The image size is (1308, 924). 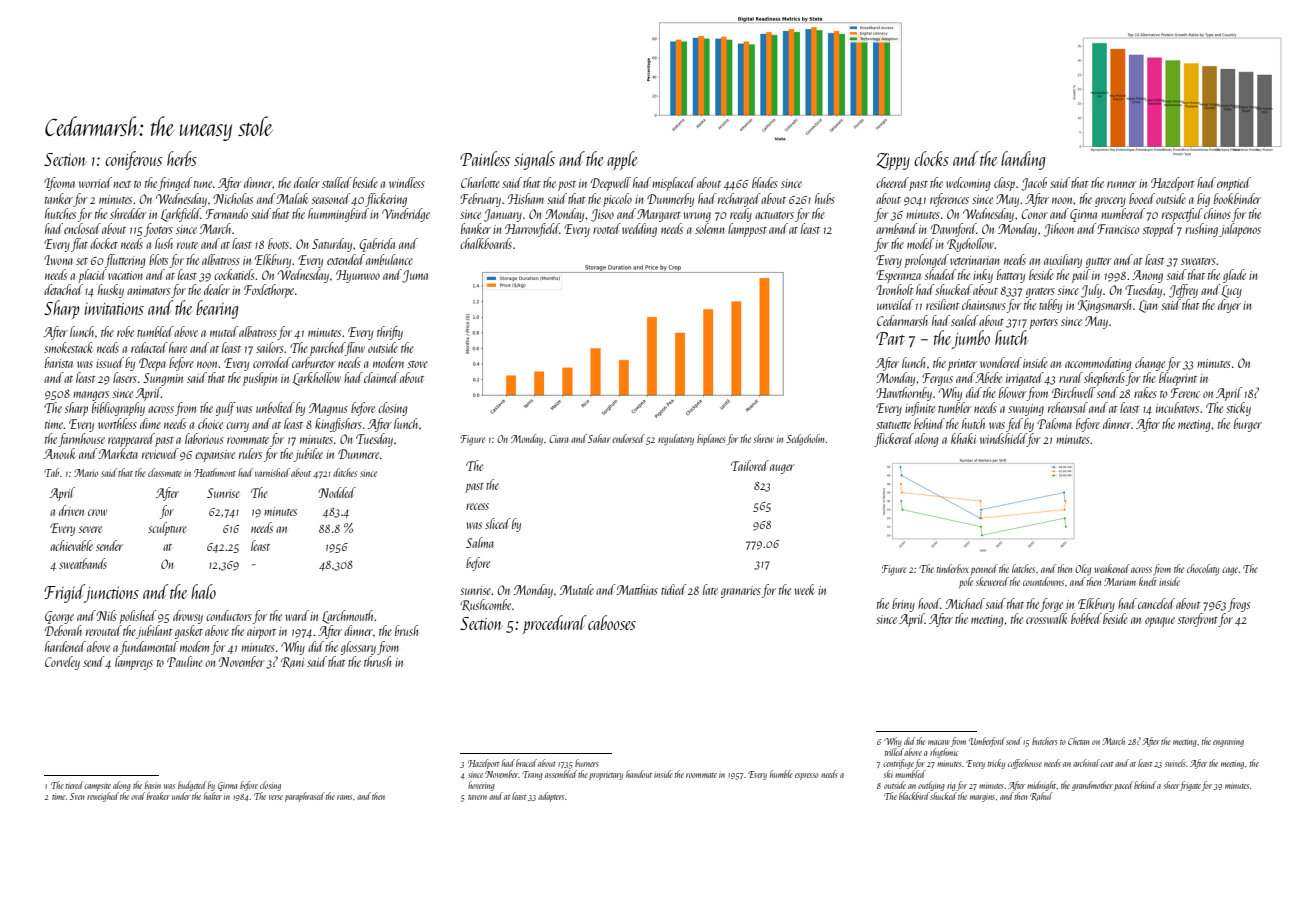 I want to click on stalled, so click(x=337, y=182).
